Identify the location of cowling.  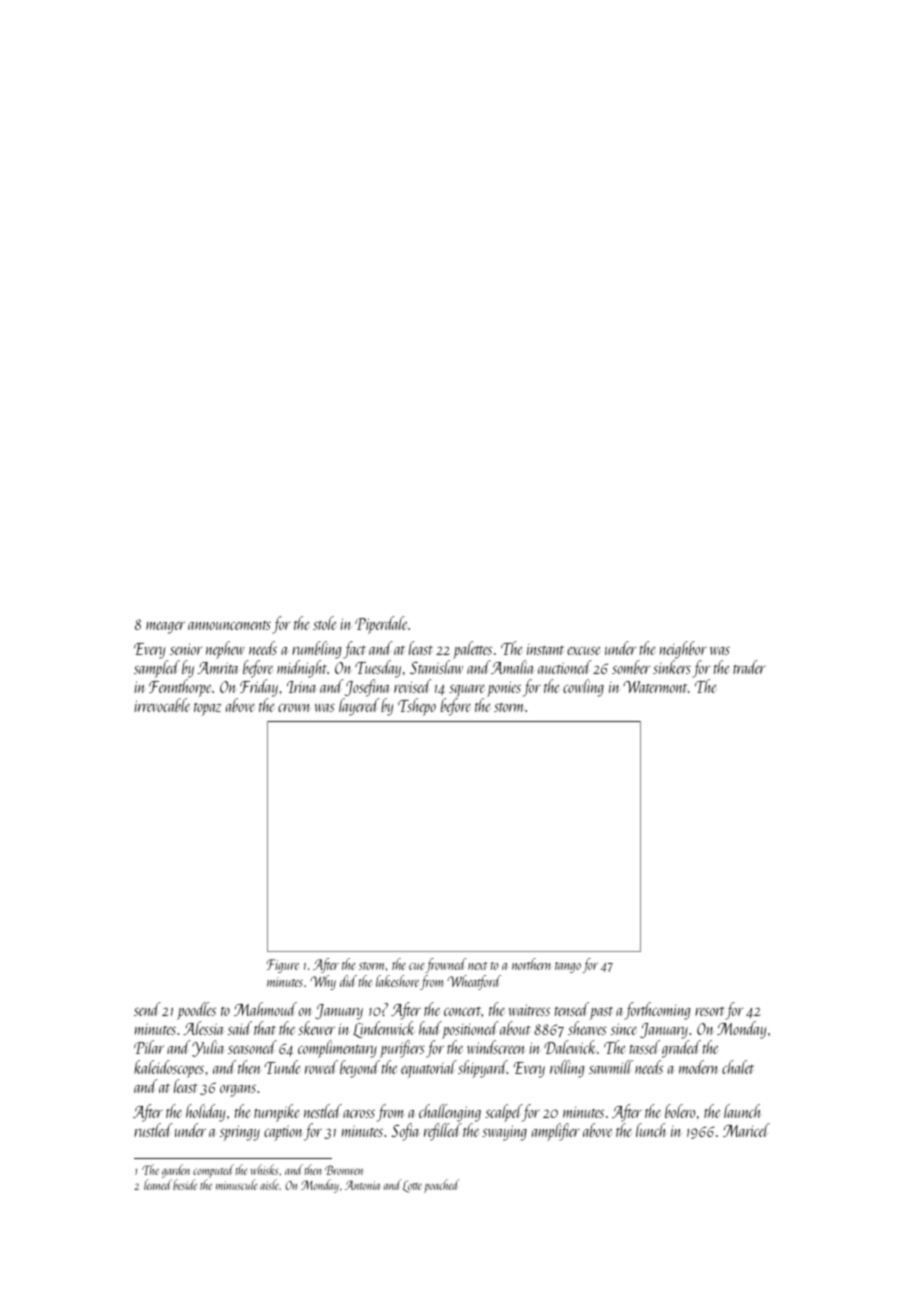
(583, 688).
